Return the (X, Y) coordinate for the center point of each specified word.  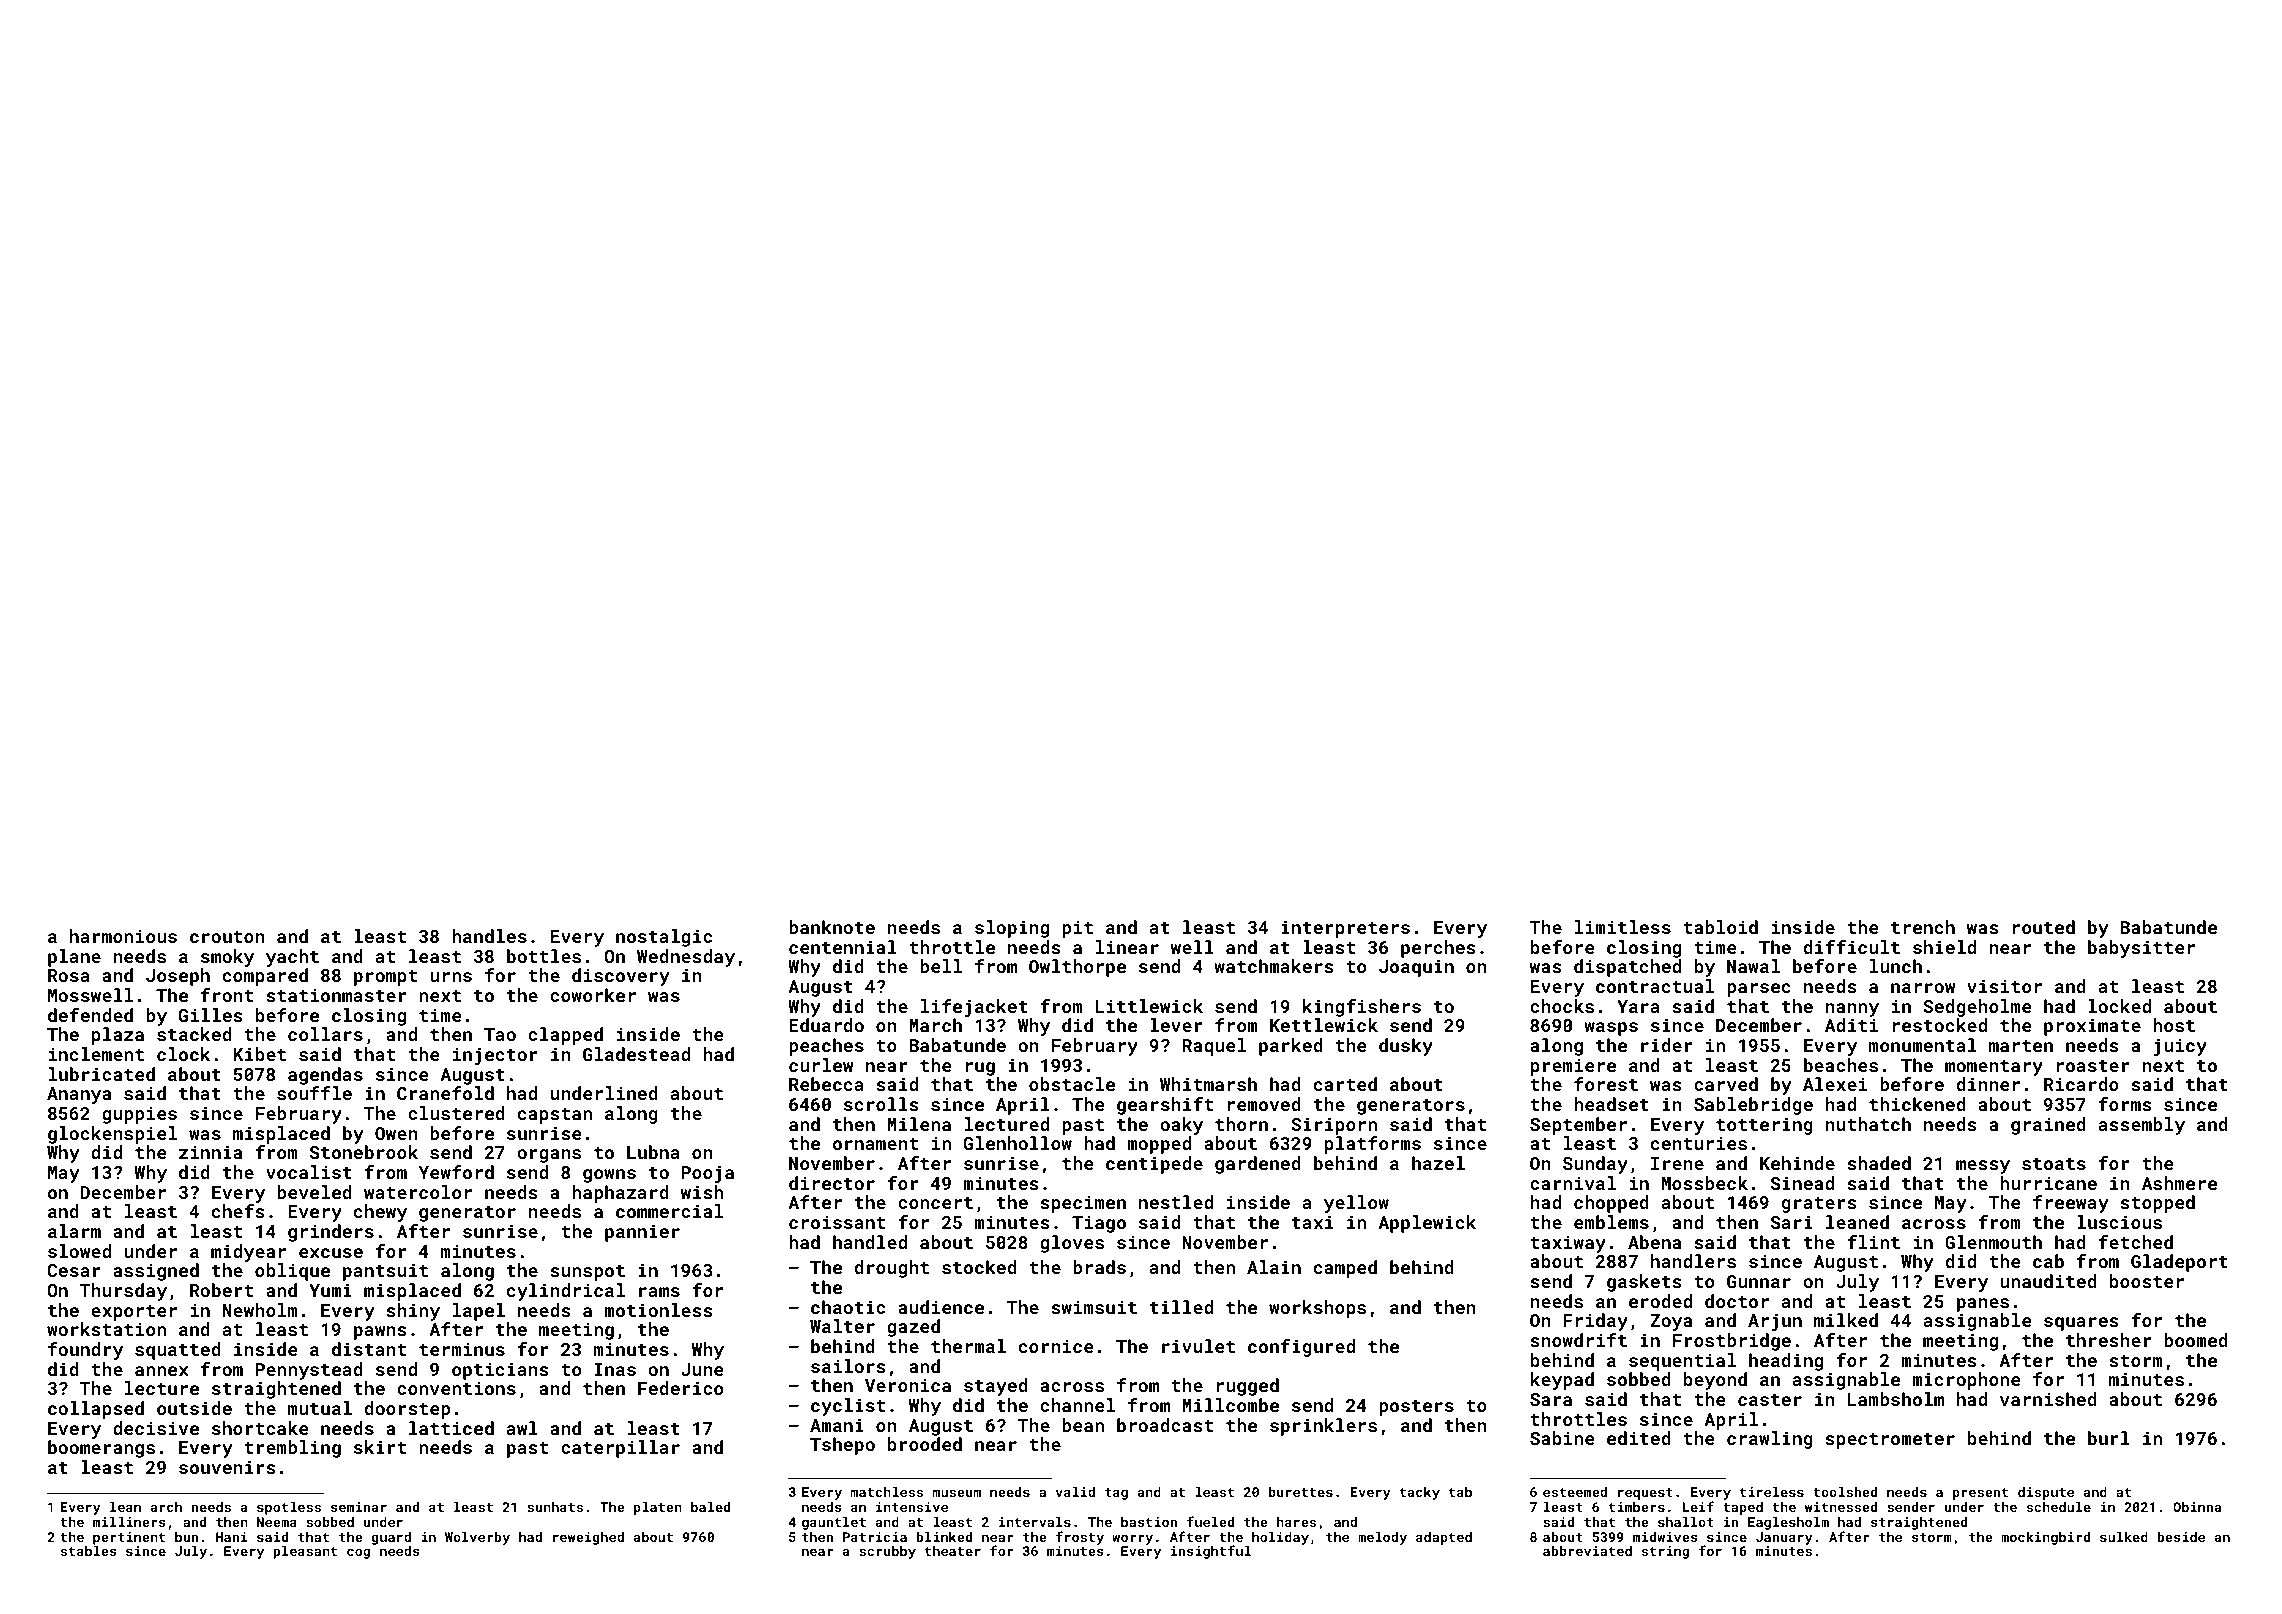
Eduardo (826, 1025)
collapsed (96, 1410)
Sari (1792, 1222)
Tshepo (842, 1446)
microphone (1966, 1381)
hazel (1438, 1163)
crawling (1770, 1440)
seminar (359, 1507)
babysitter (2141, 949)
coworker (593, 995)
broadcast (1165, 1425)
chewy (380, 1213)
